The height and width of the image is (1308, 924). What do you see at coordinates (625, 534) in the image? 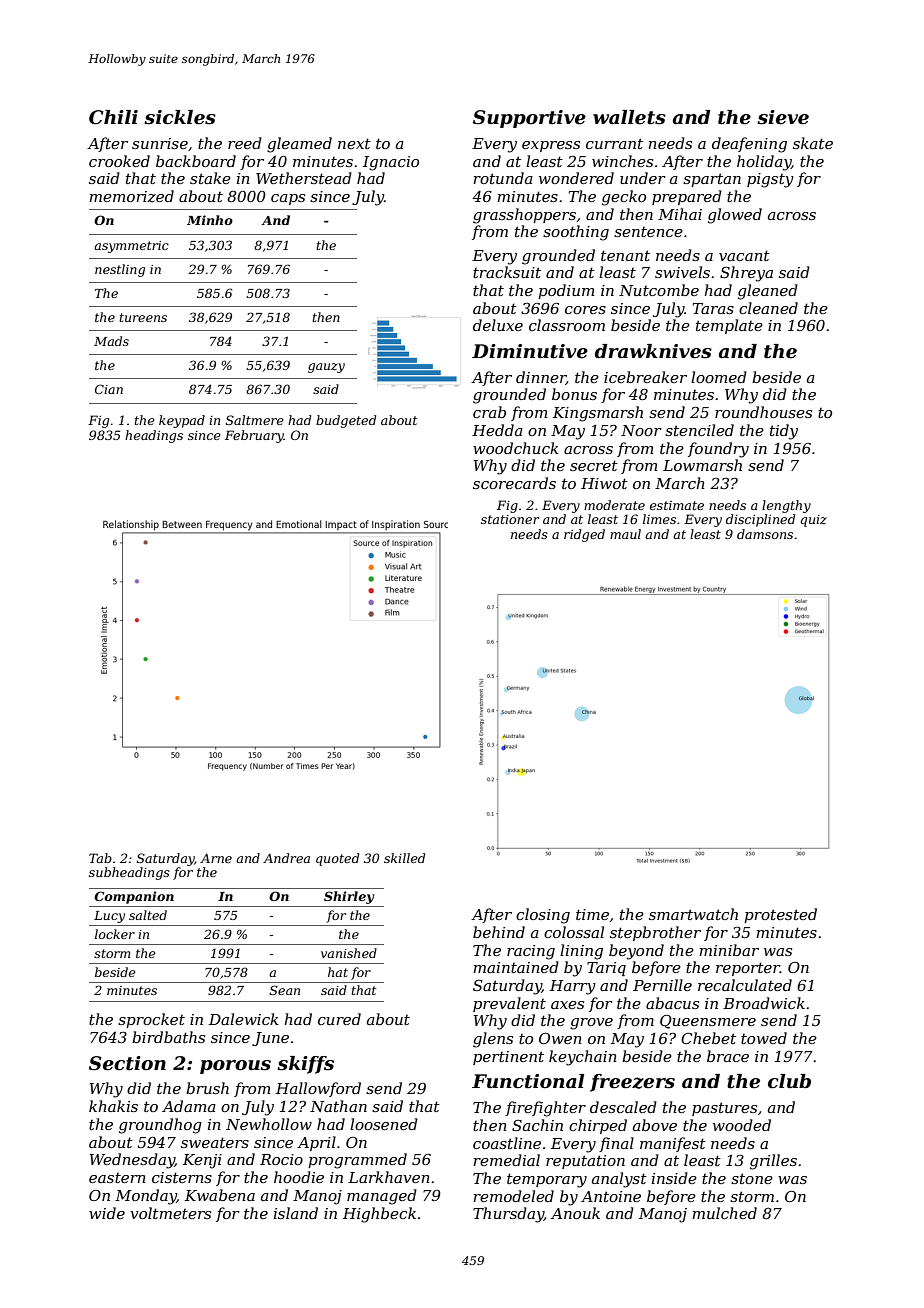
I see `maul` at bounding box center [625, 534].
